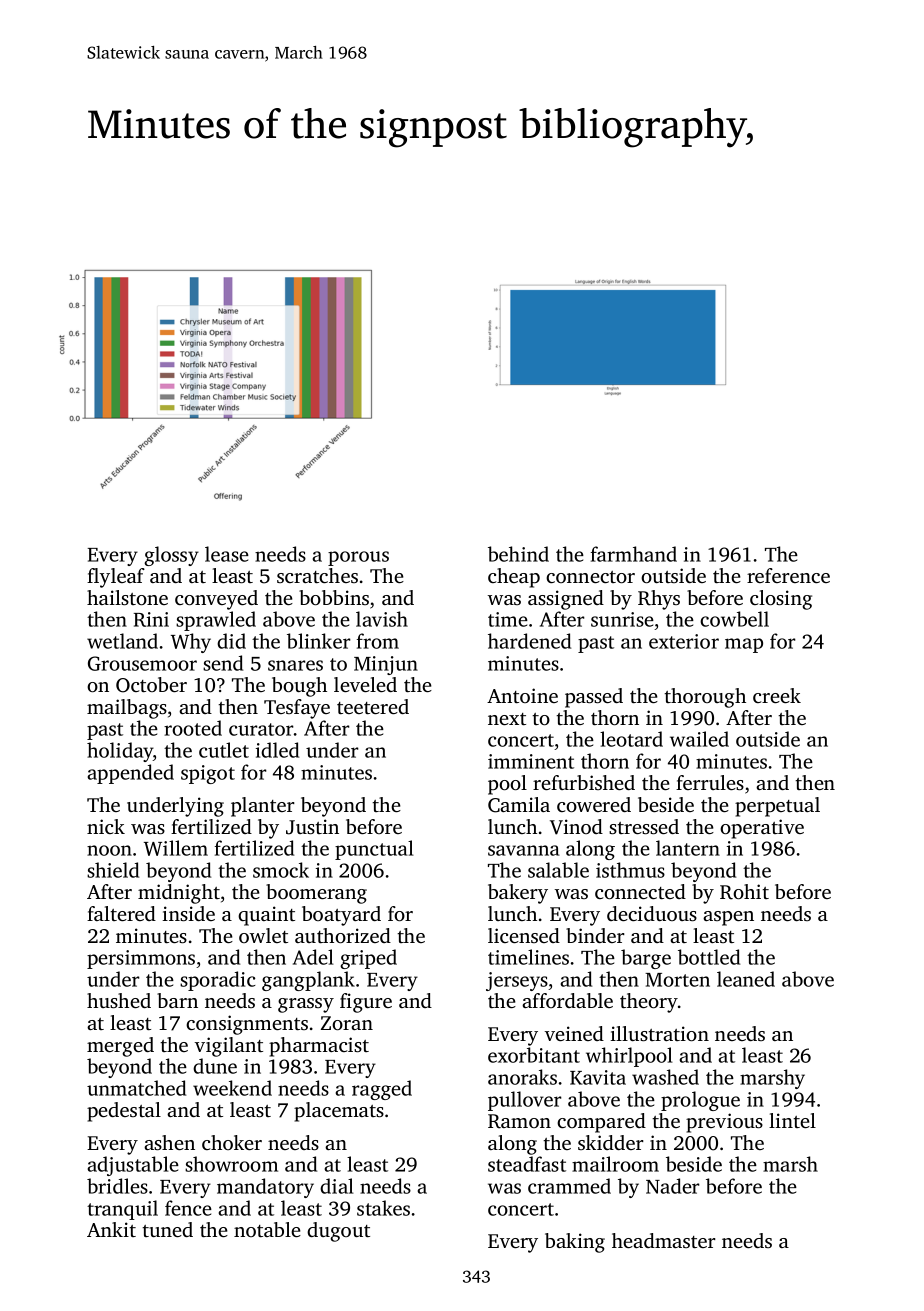  What do you see at coordinates (664, 1240) in the document?
I see `headmaster` at bounding box center [664, 1240].
